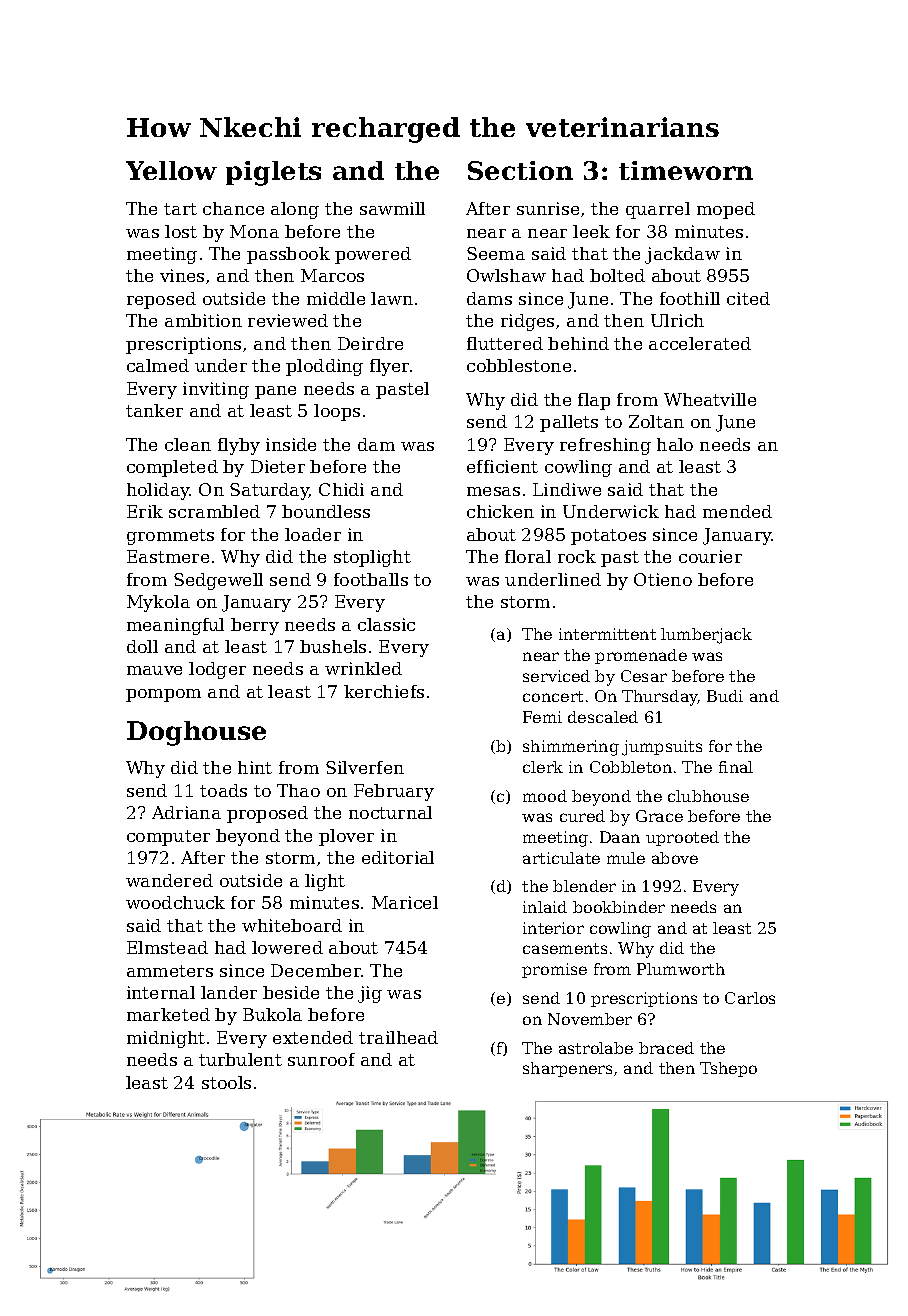  I want to click on Budi, so click(725, 696).
